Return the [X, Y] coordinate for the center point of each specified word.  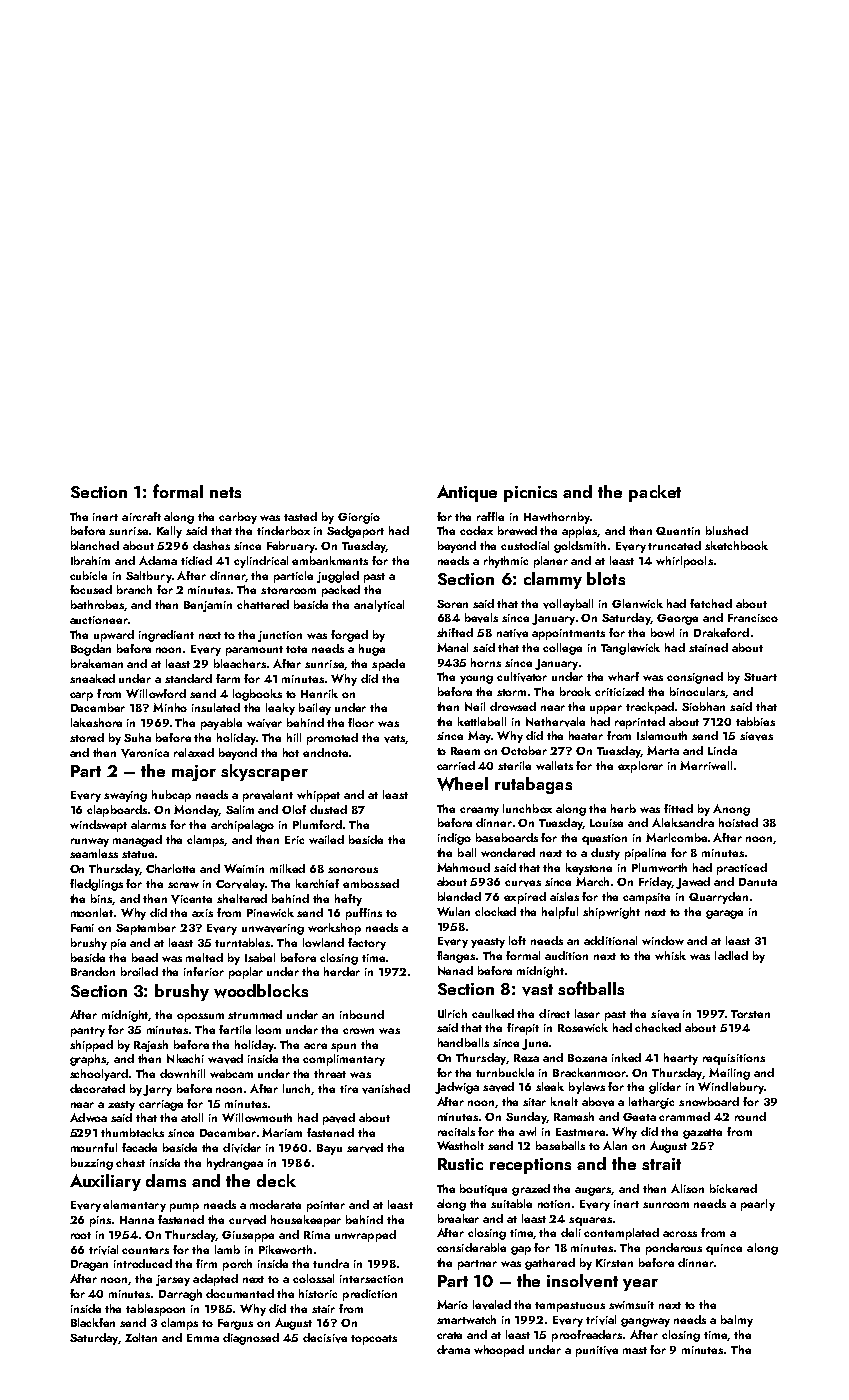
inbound [362, 1014]
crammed [684, 1116]
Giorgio [359, 518]
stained [708, 647]
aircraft [141, 516]
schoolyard [99, 1075]
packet [655, 493]
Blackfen [93, 1322]
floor [361, 722]
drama [453, 1349]
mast [635, 1350]
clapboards [117, 811]
